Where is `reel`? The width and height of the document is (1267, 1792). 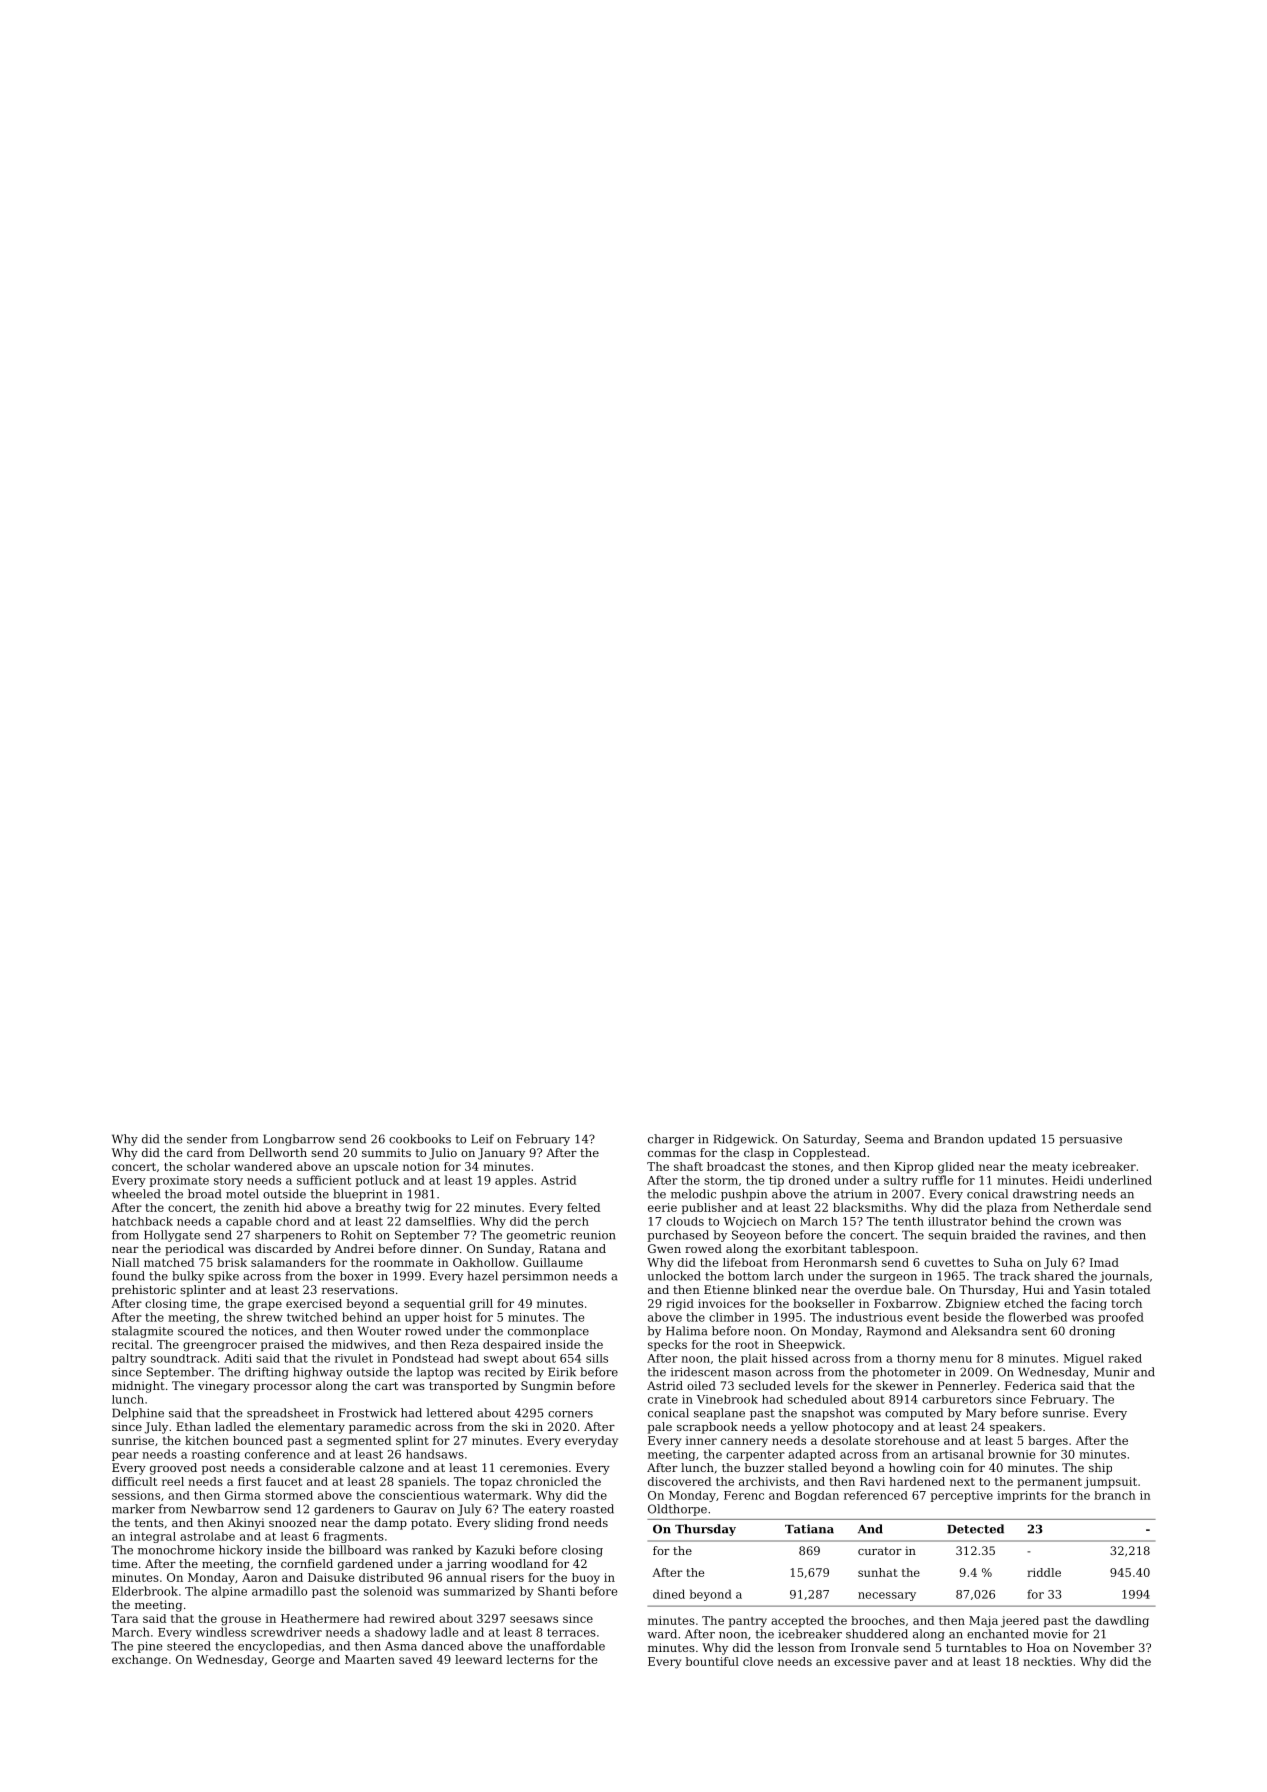
reel is located at coordinates (173, 1481).
